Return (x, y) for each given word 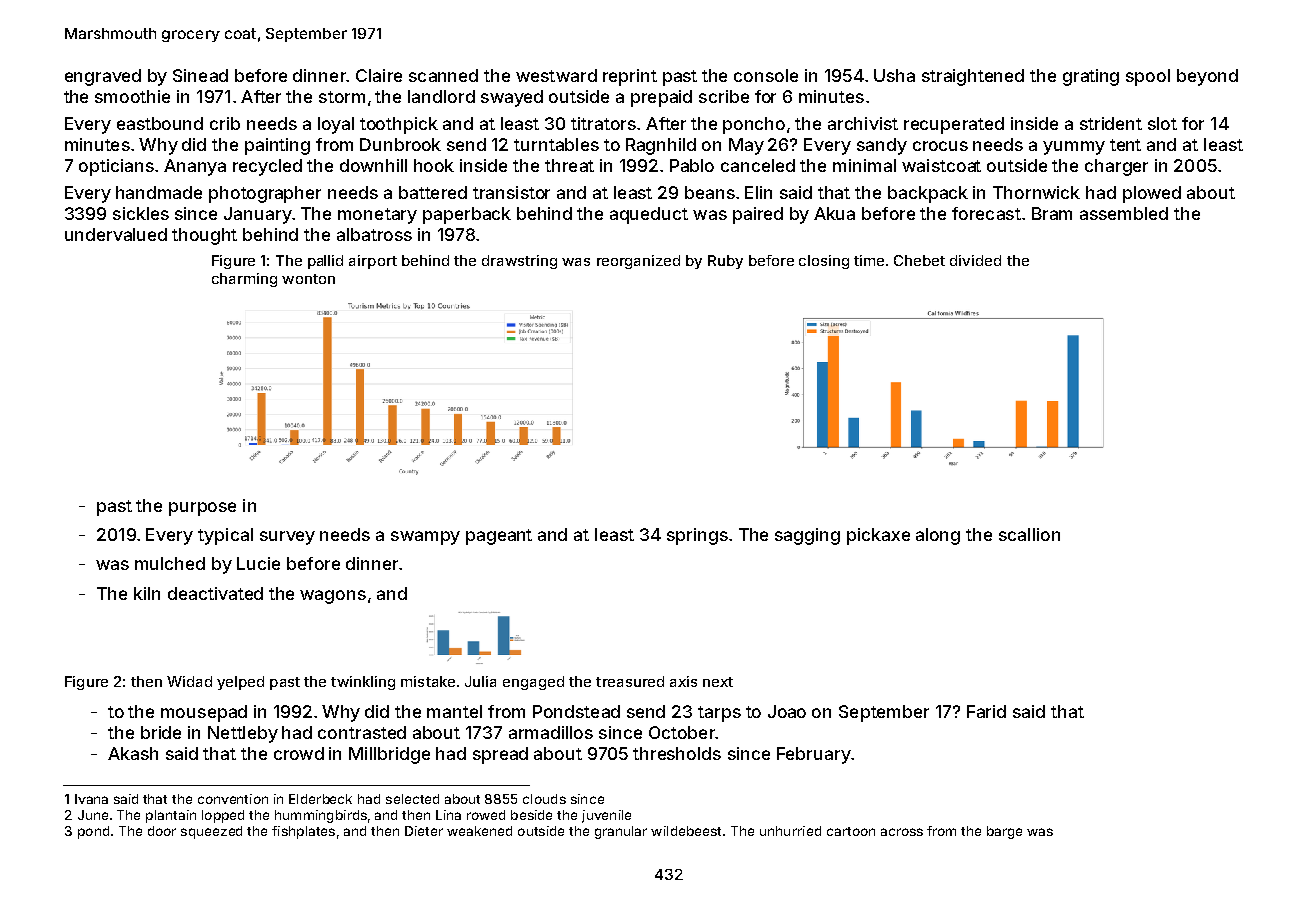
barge (1004, 832)
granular (621, 832)
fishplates (303, 832)
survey (287, 538)
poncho (754, 125)
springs (697, 536)
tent (1125, 145)
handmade (159, 192)
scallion (1029, 534)
